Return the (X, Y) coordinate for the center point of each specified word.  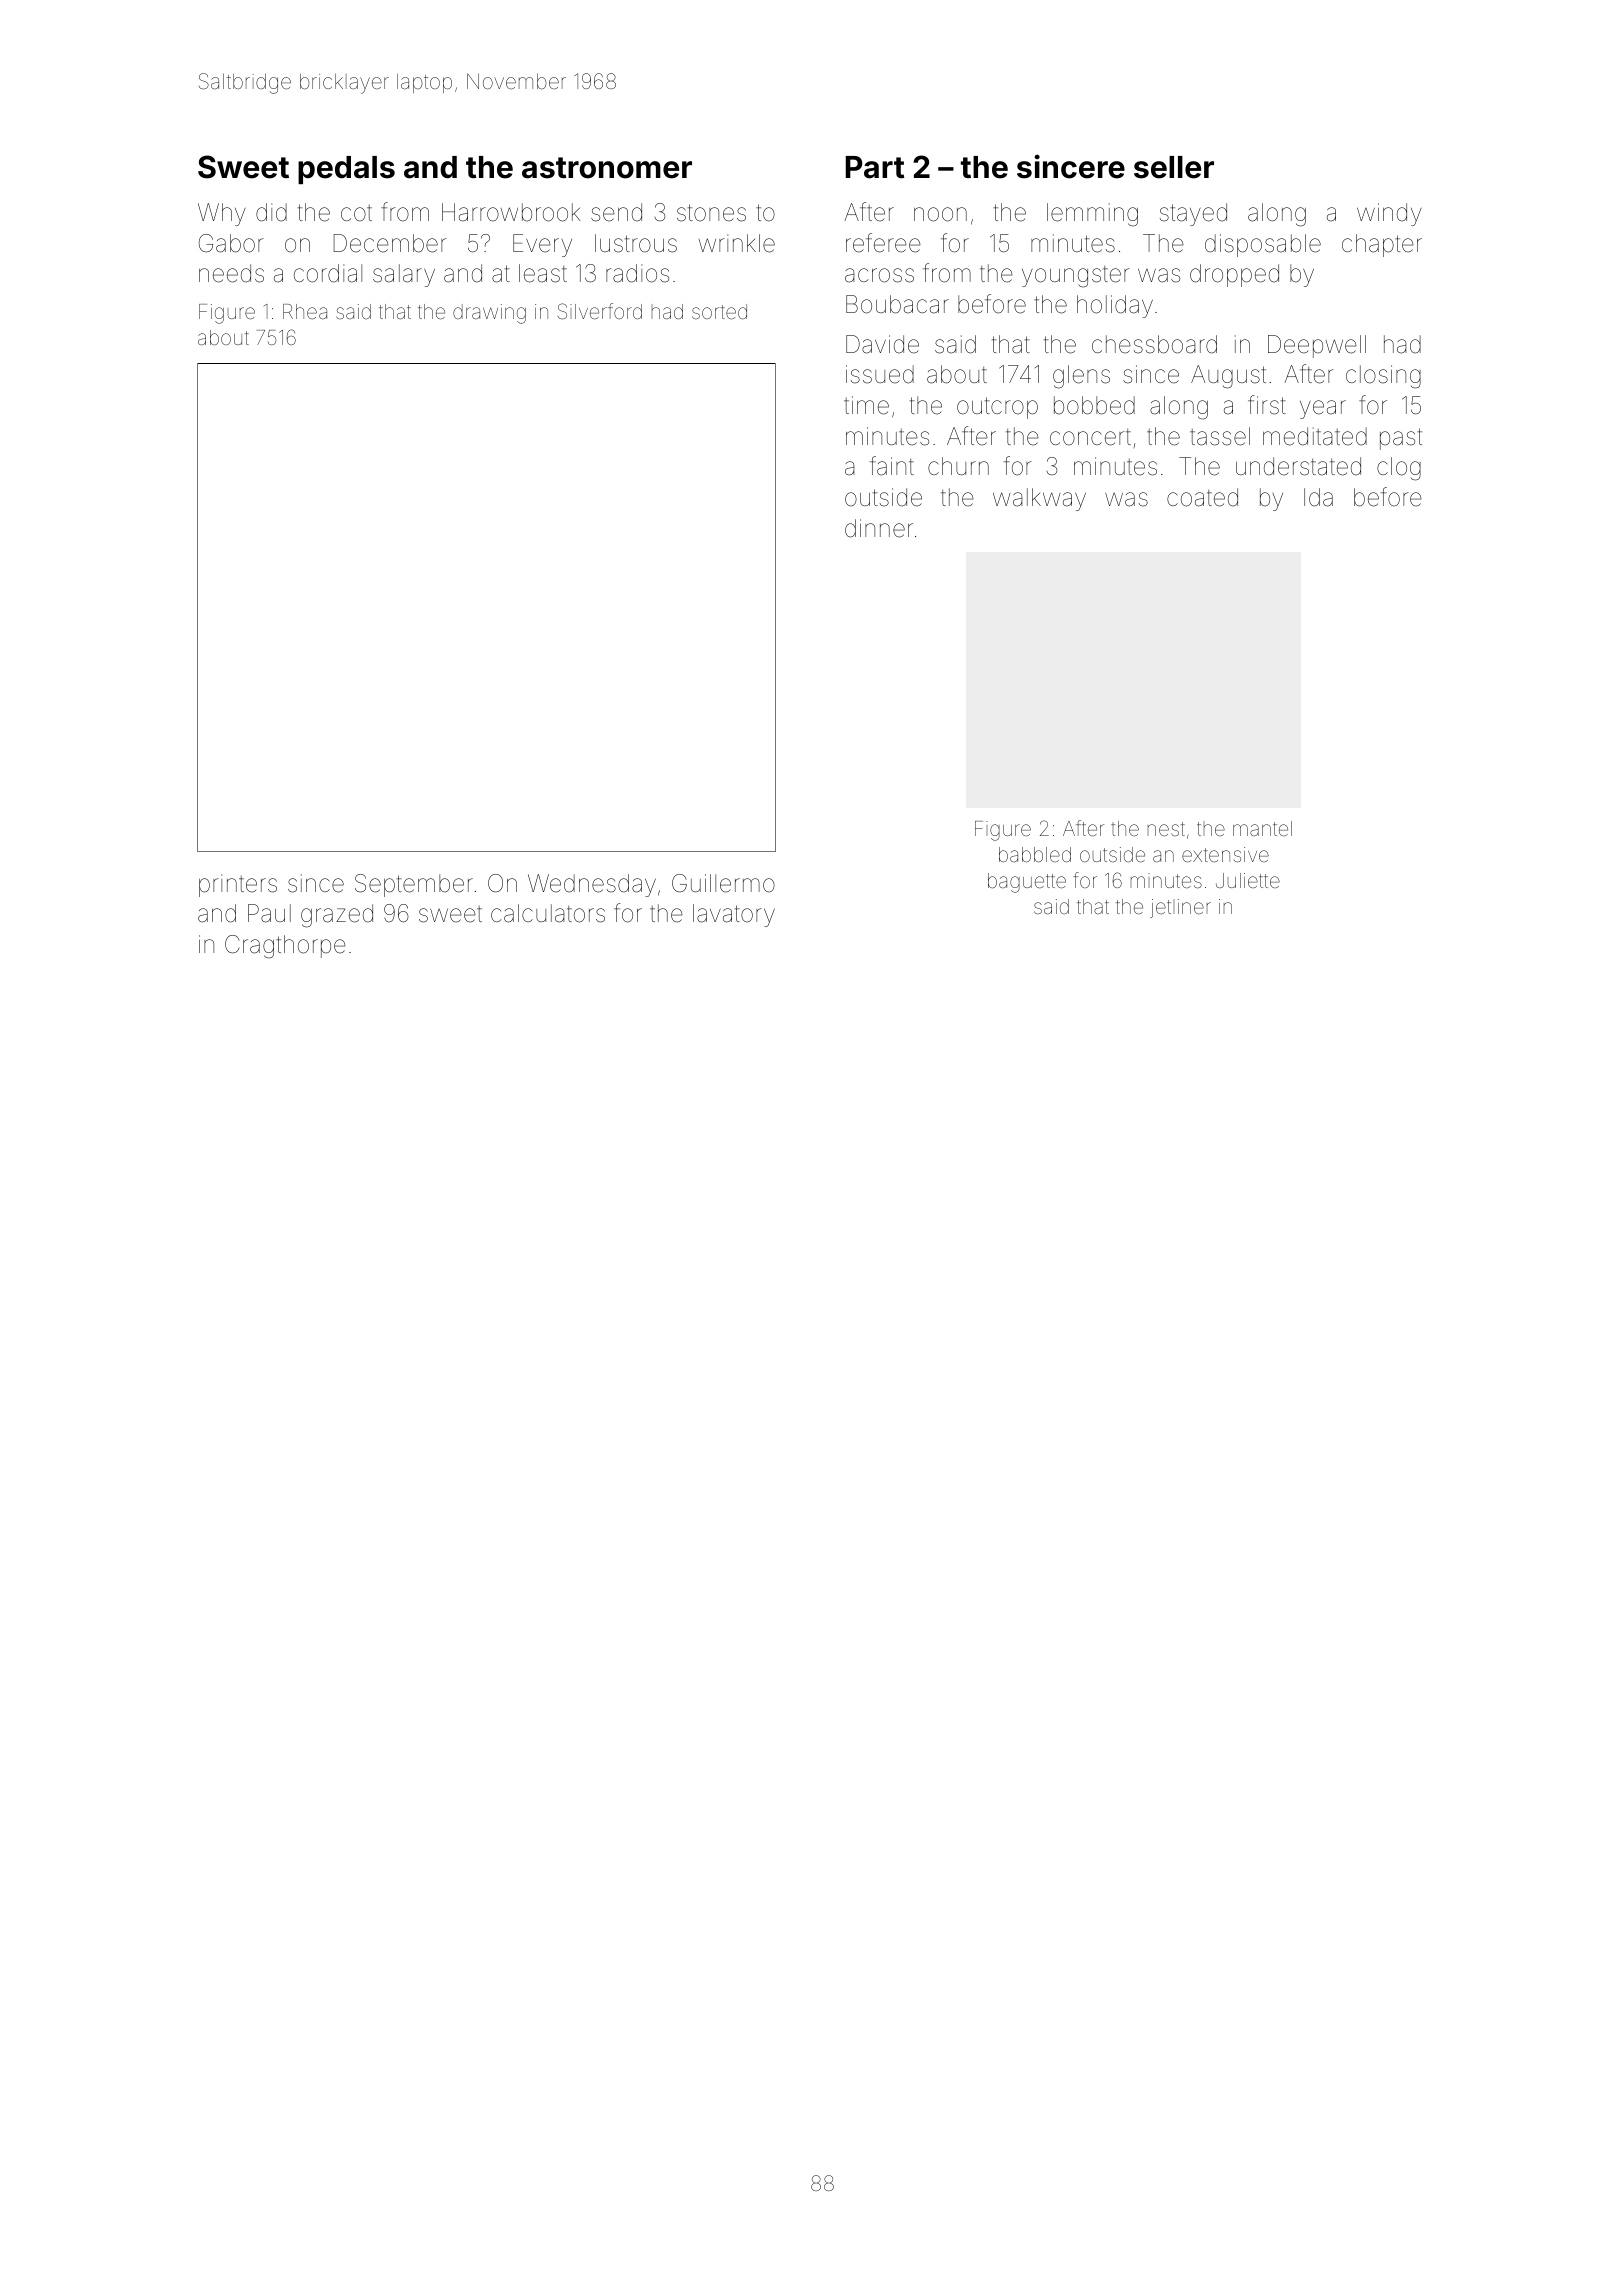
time (866, 405)
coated (1202, 497)
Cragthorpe (285, 947)
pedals (346, 170)
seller (1174, 167)
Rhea (305, 311)
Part (875, 167)
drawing (489, 314)
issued (880, 374)
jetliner (1180, 908)
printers (238, 885)
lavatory (734, 915)
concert (1090, 437)
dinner (879, 528)
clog (1399, 469)
